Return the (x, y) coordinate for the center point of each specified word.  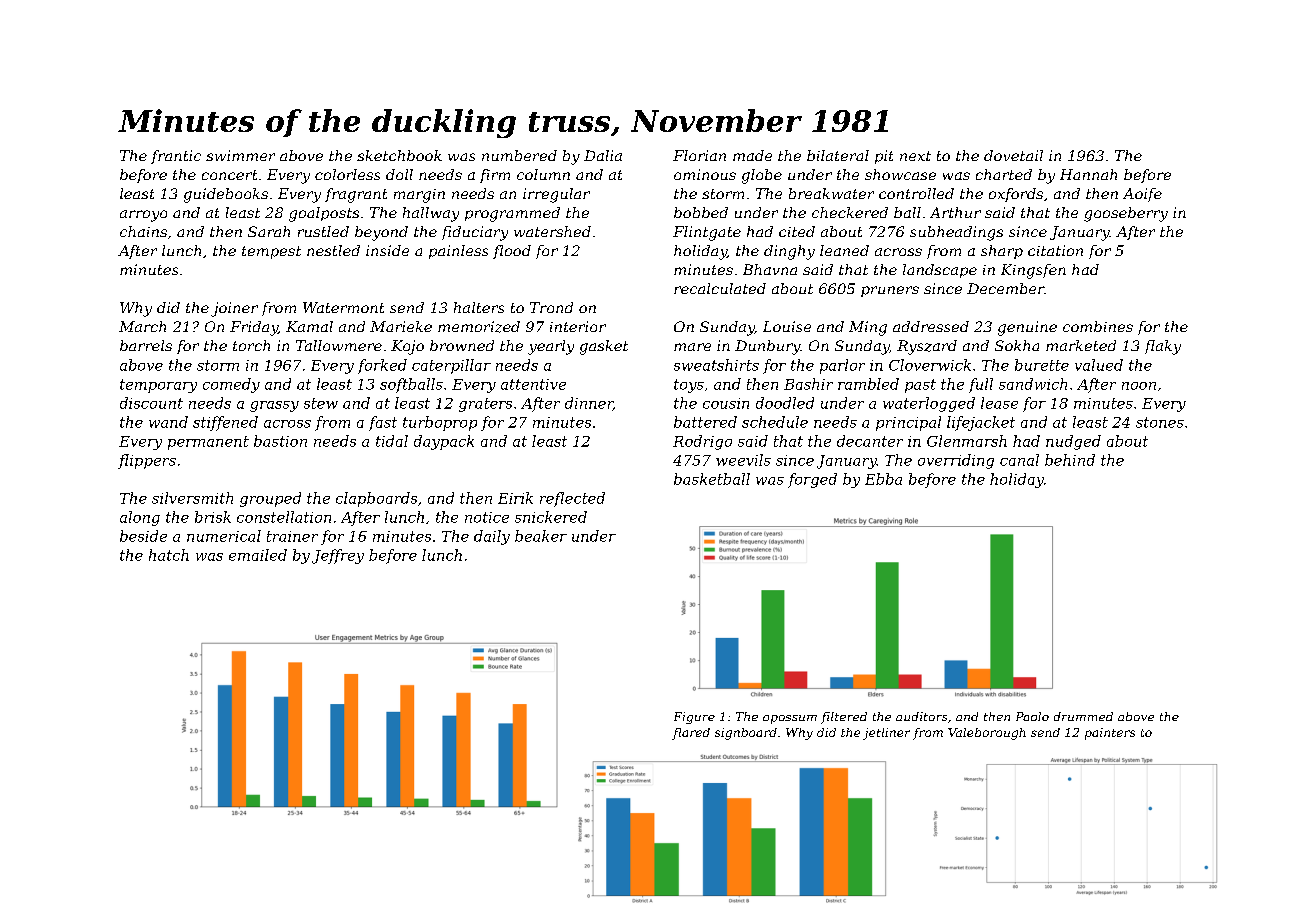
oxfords (1016, 195)
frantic (176, 157)
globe (762, 176)
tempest (271, 252)
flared (691, 734)
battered (705, 422)
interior (578, 326)
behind (1070, 460)
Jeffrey (338, 556)
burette (1042, 365)
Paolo (1032, 716)
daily (492, 537)
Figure (694, 718)
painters (1110, 734)
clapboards (376, 499)
